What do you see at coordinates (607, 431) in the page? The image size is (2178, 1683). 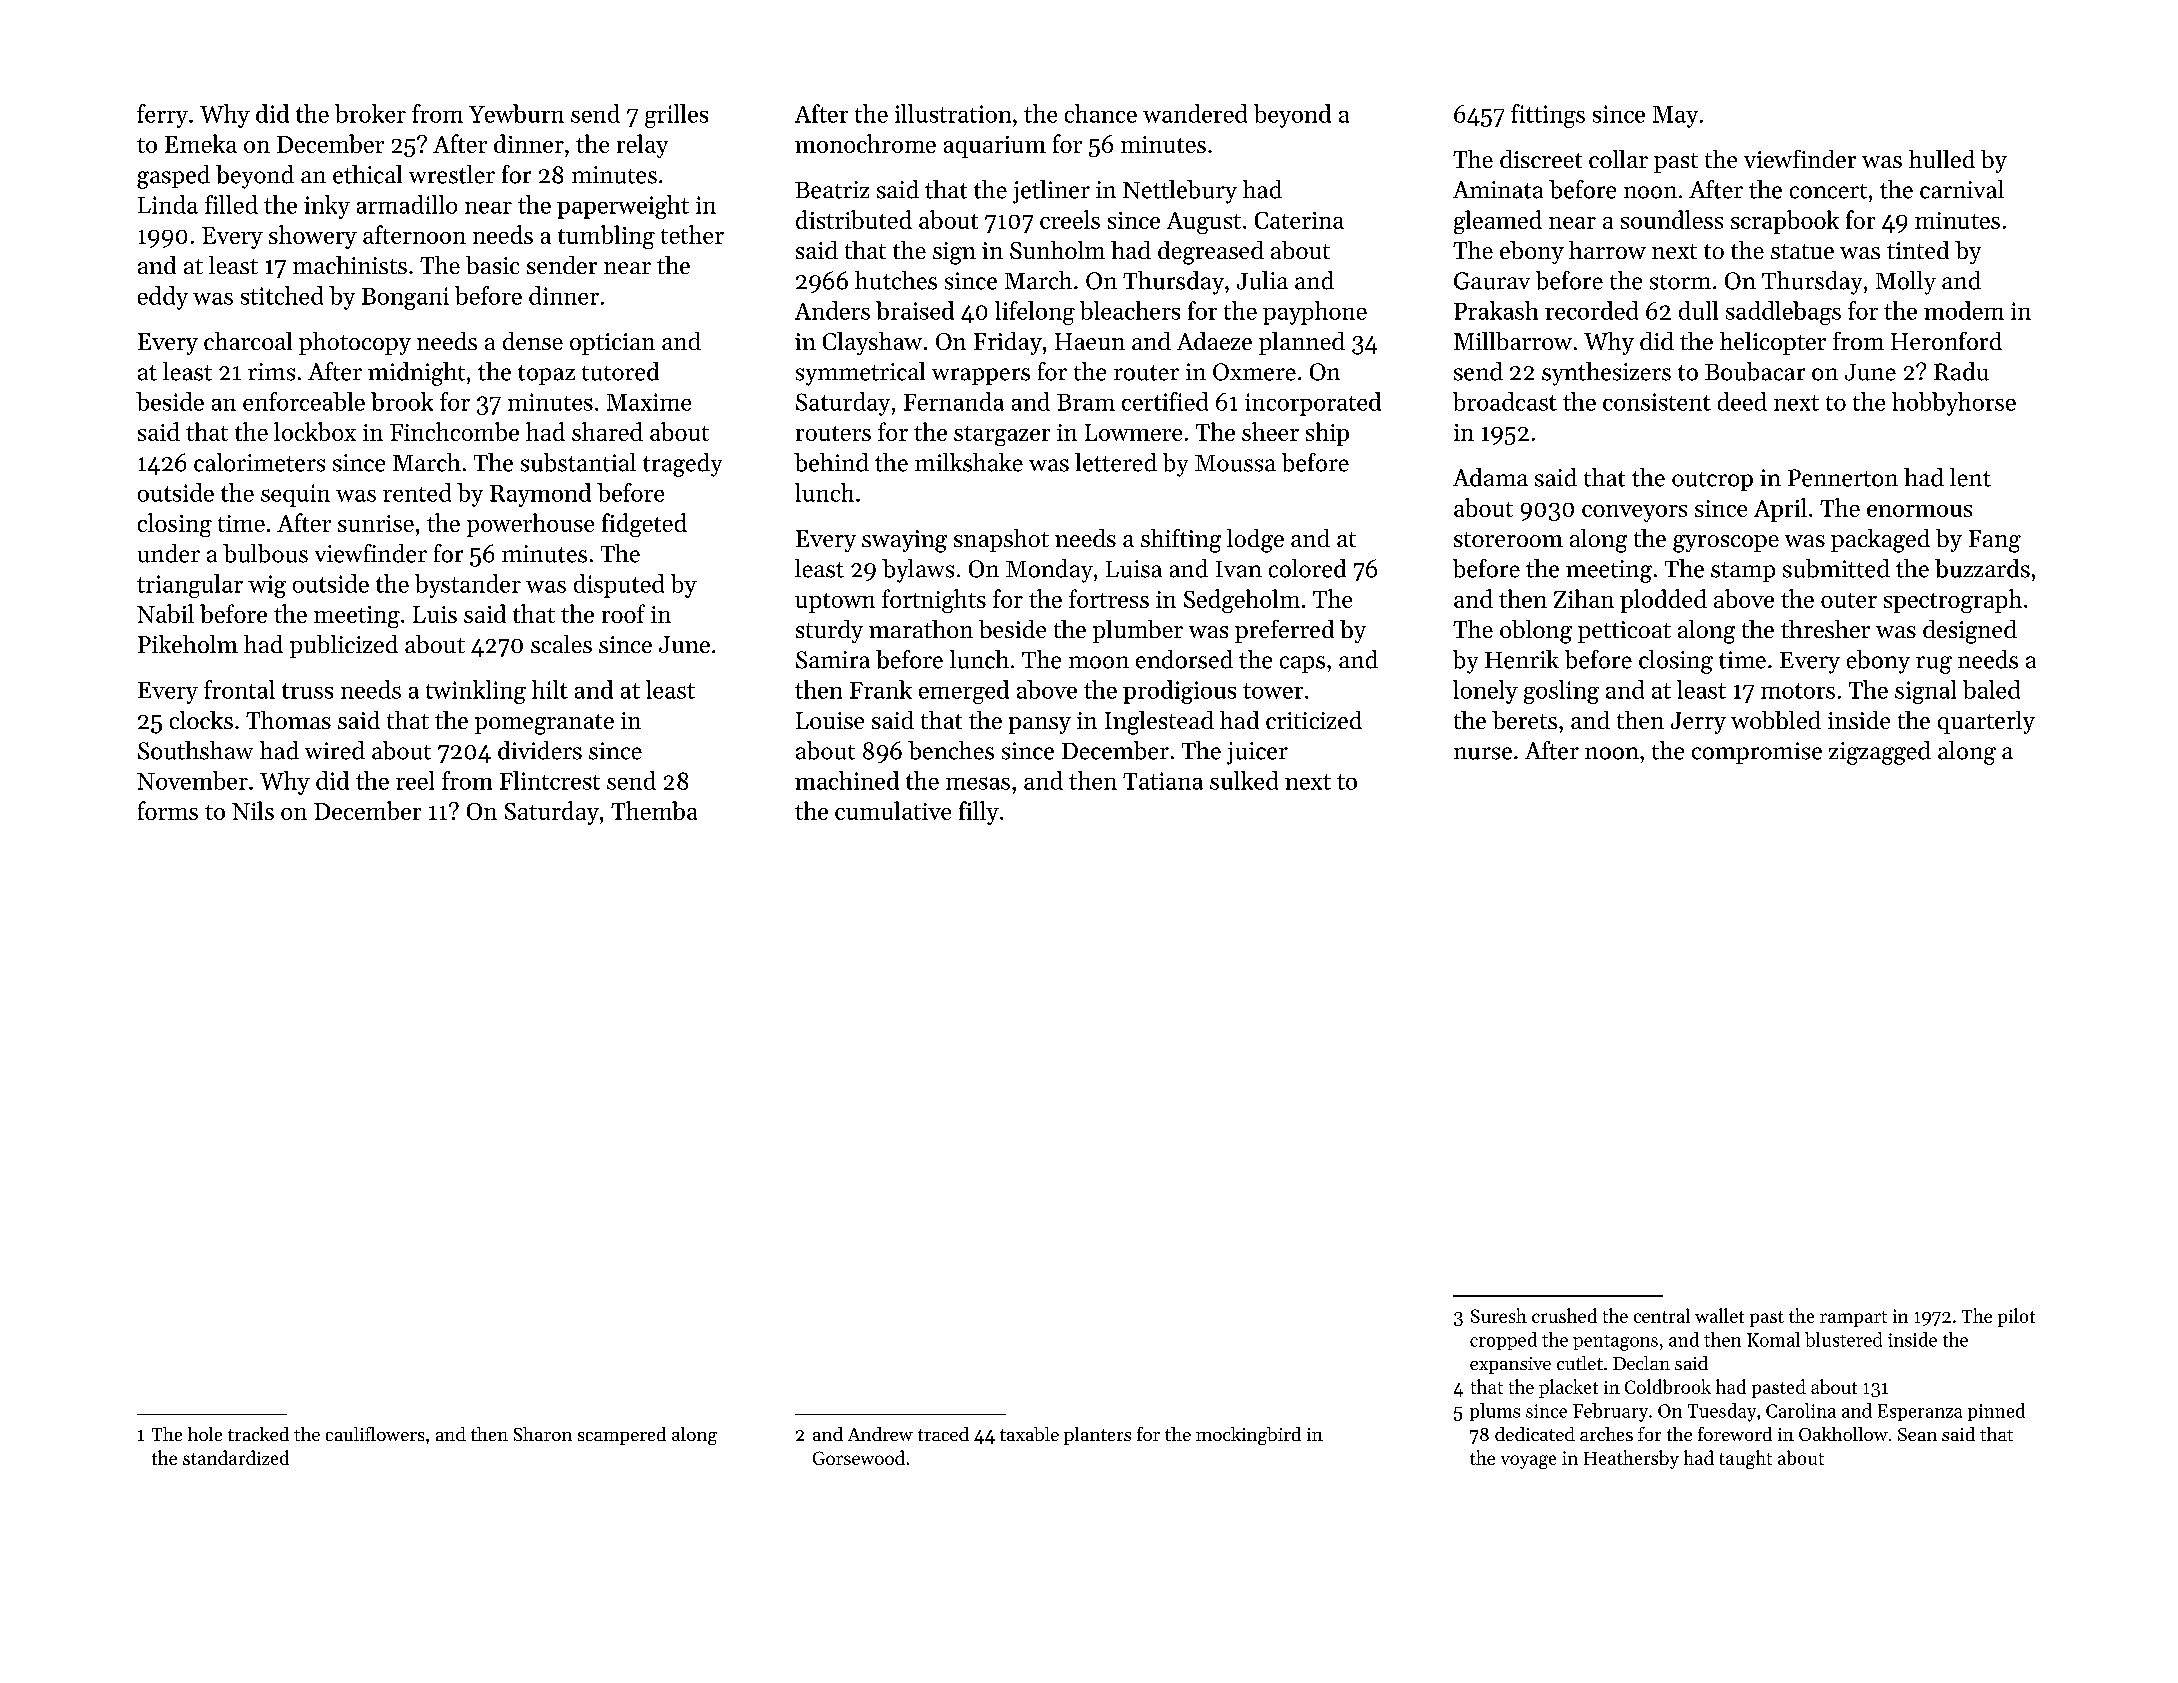 I see `shared` at bounding box center [607, 431].
